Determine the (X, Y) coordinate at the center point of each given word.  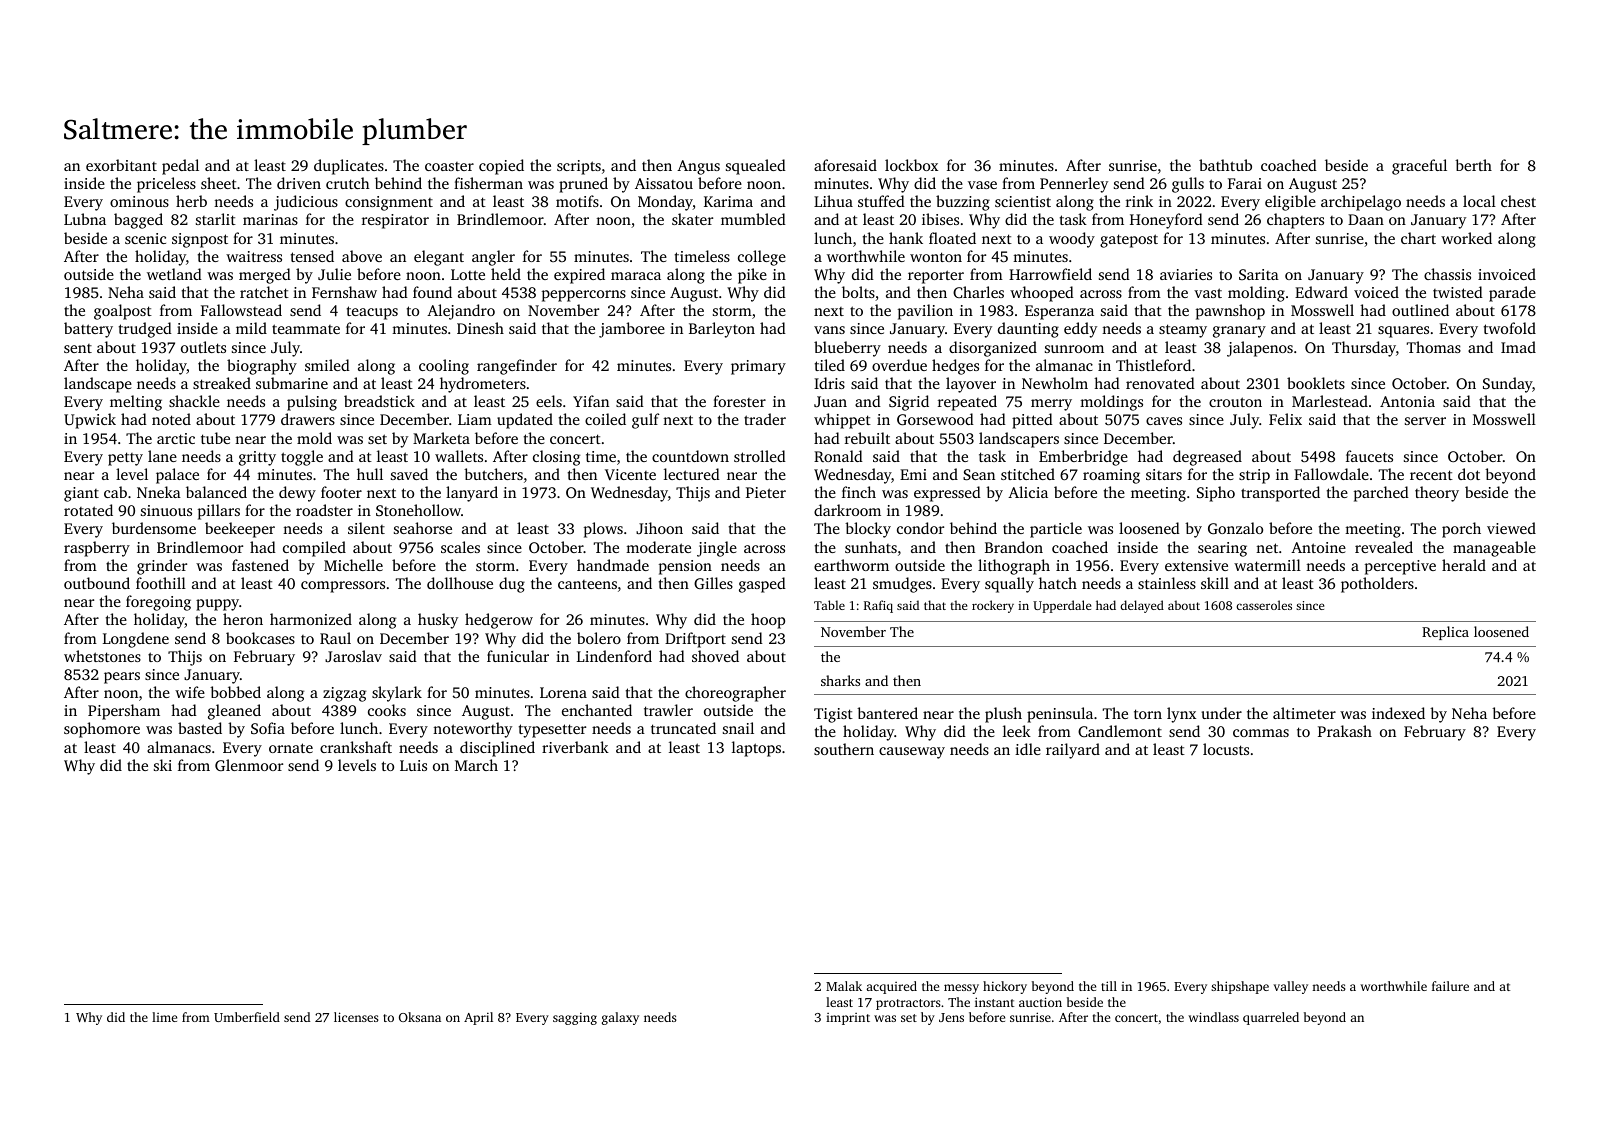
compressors (343, 587)
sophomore (102, 730)
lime (164, 1017)
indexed (1398, 713)
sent (78, 348)
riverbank (575, 747)
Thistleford (1153, 365)
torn (1148, 714)
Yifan (591, 401)
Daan (1366, 219)
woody (1072, 240)
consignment (389, 203)
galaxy (620, 1018)
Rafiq (878, 606)
